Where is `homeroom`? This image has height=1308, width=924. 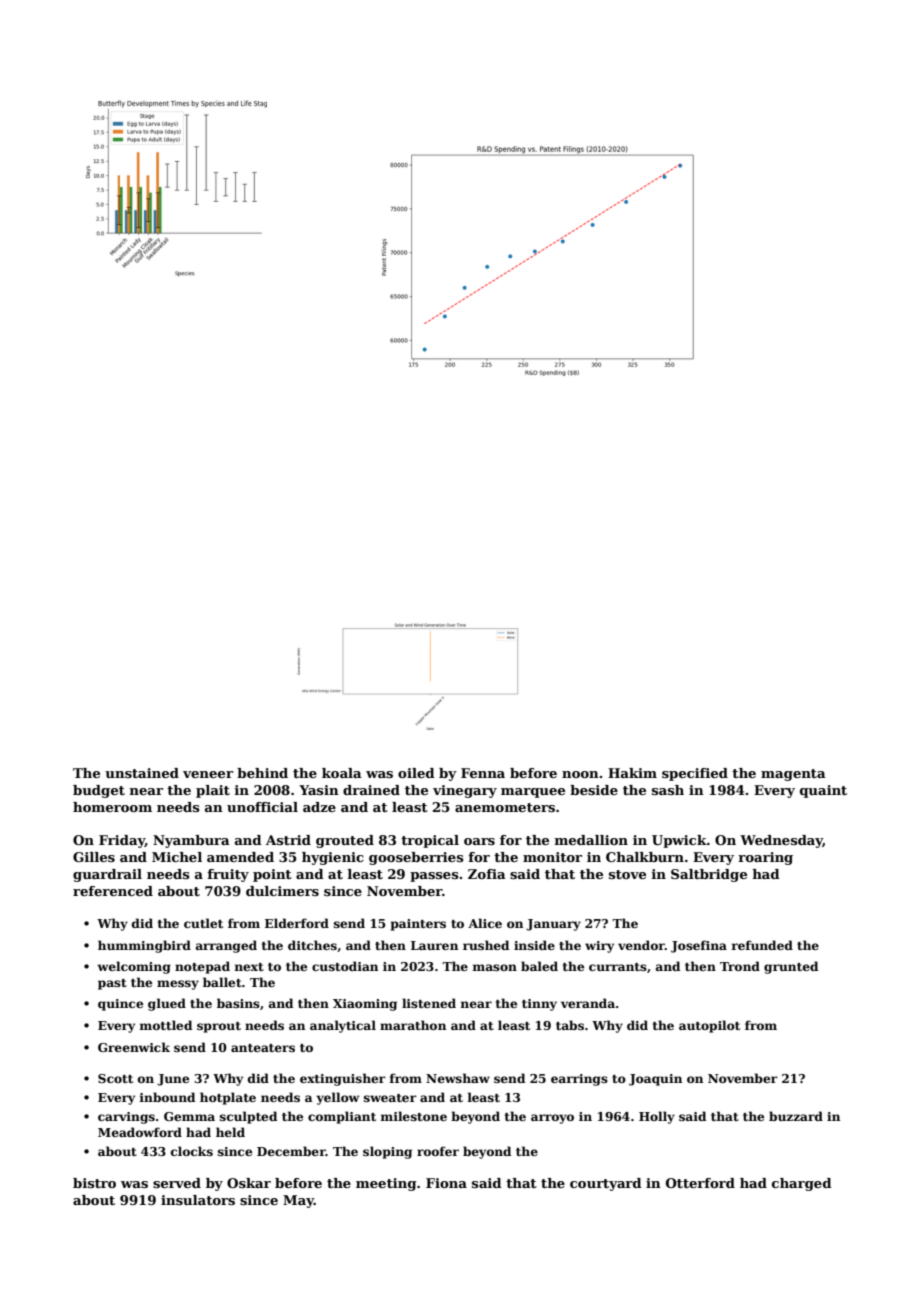
homeroom is located at coordinates (112, 807).
